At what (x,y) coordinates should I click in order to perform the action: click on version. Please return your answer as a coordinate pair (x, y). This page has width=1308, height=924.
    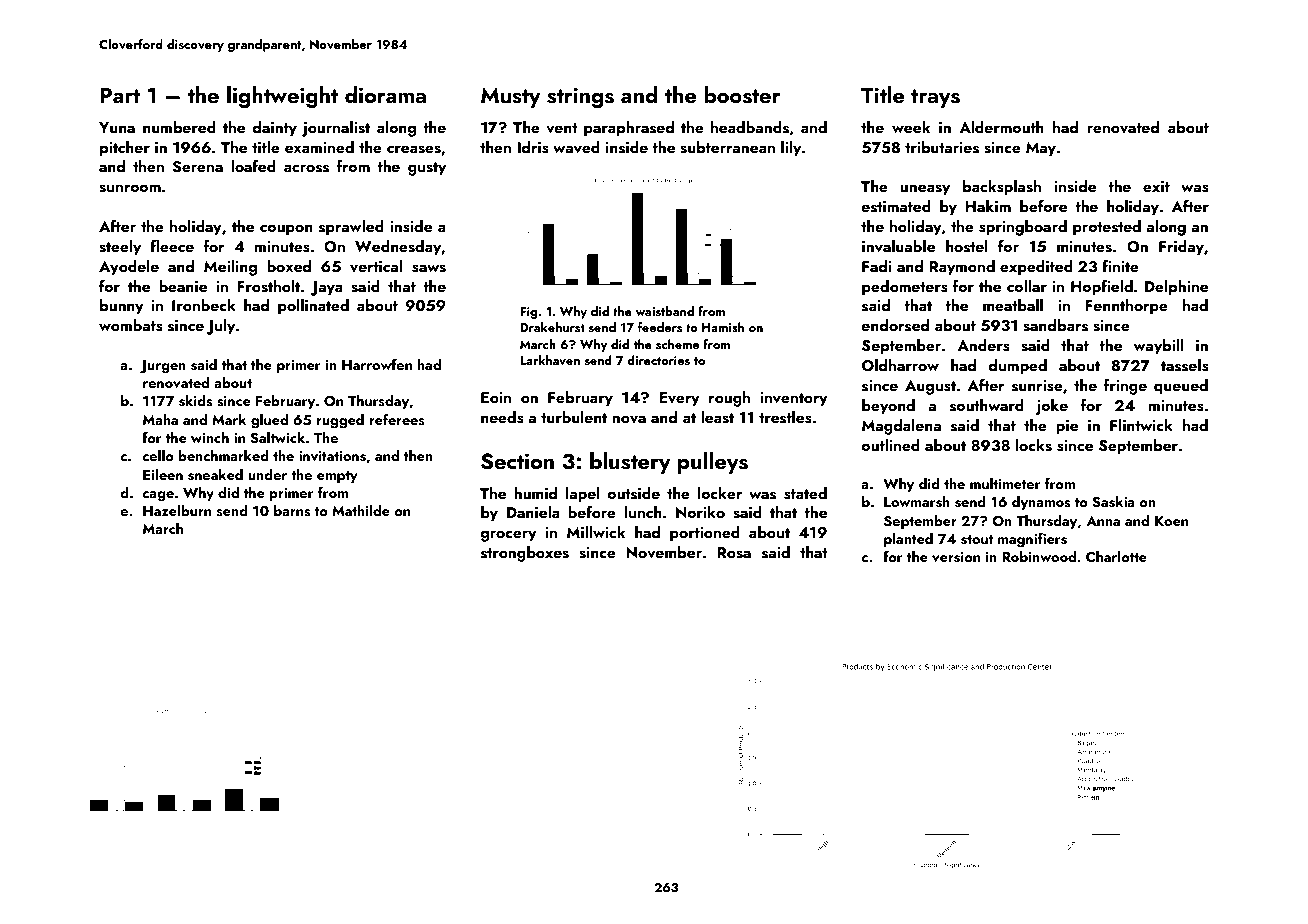
    Looking at the image, I should click on (956, 557).
